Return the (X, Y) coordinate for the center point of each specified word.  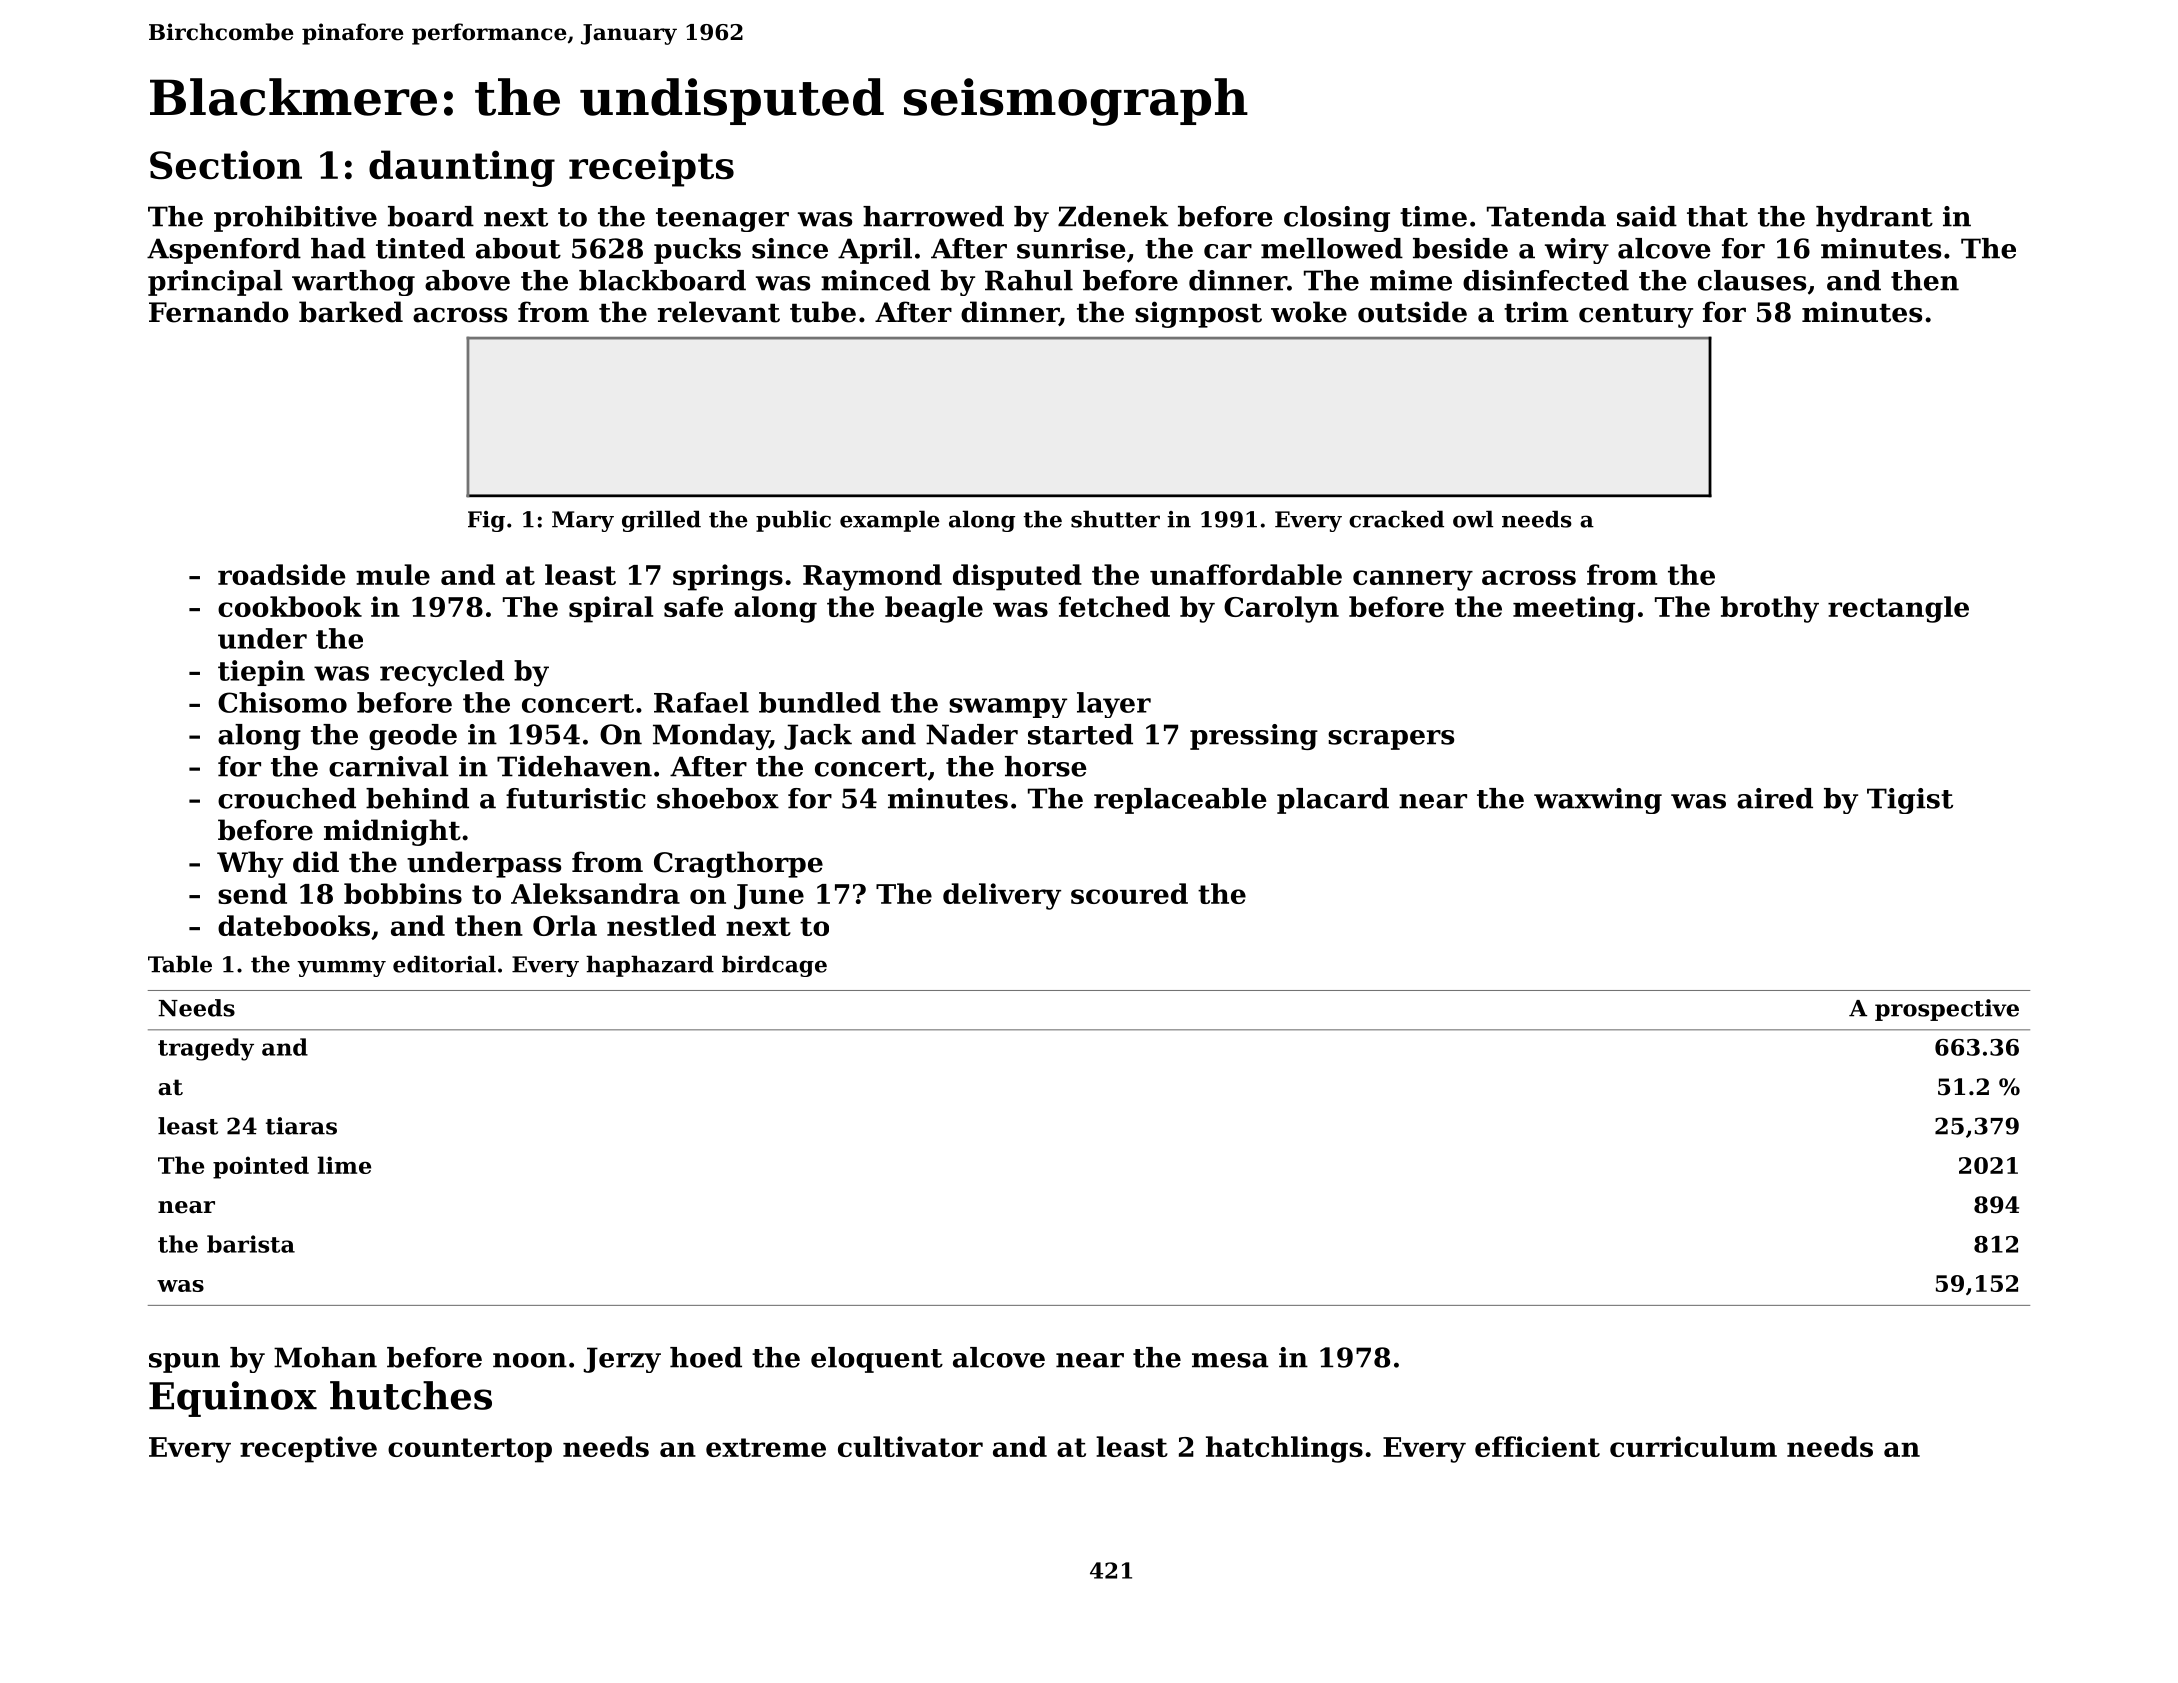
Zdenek (1113, 216)
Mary (583, 521)
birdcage (774, 966)
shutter (1115, 519)
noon (530, 1360)
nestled (661, 925)
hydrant (1874, 219)
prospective (1947, 1010)
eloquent (877, 1360)
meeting (1574, 609)
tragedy (206, 1049)
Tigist (1910, 801)
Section (226, 165)
